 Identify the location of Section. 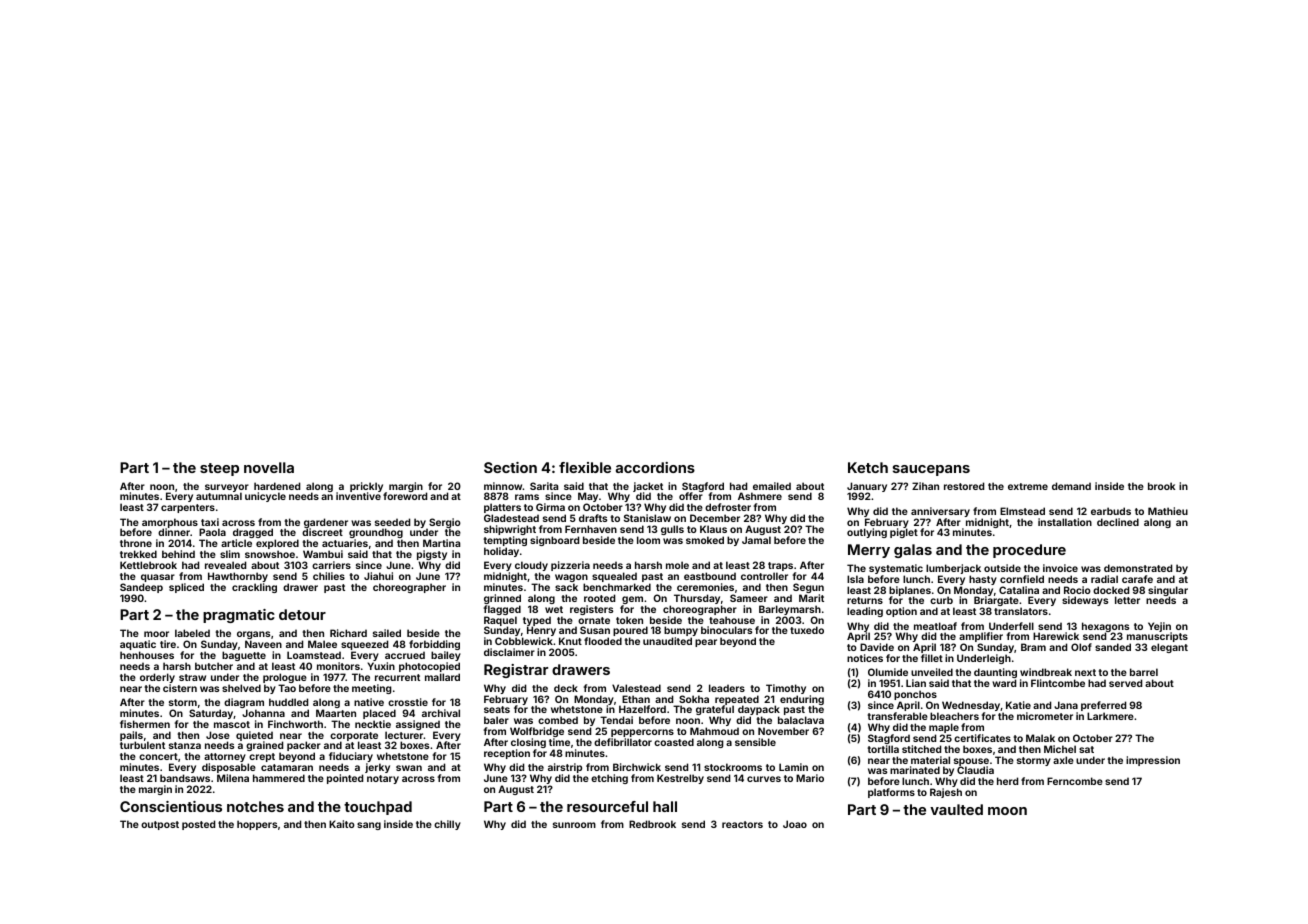
(510, 467).
